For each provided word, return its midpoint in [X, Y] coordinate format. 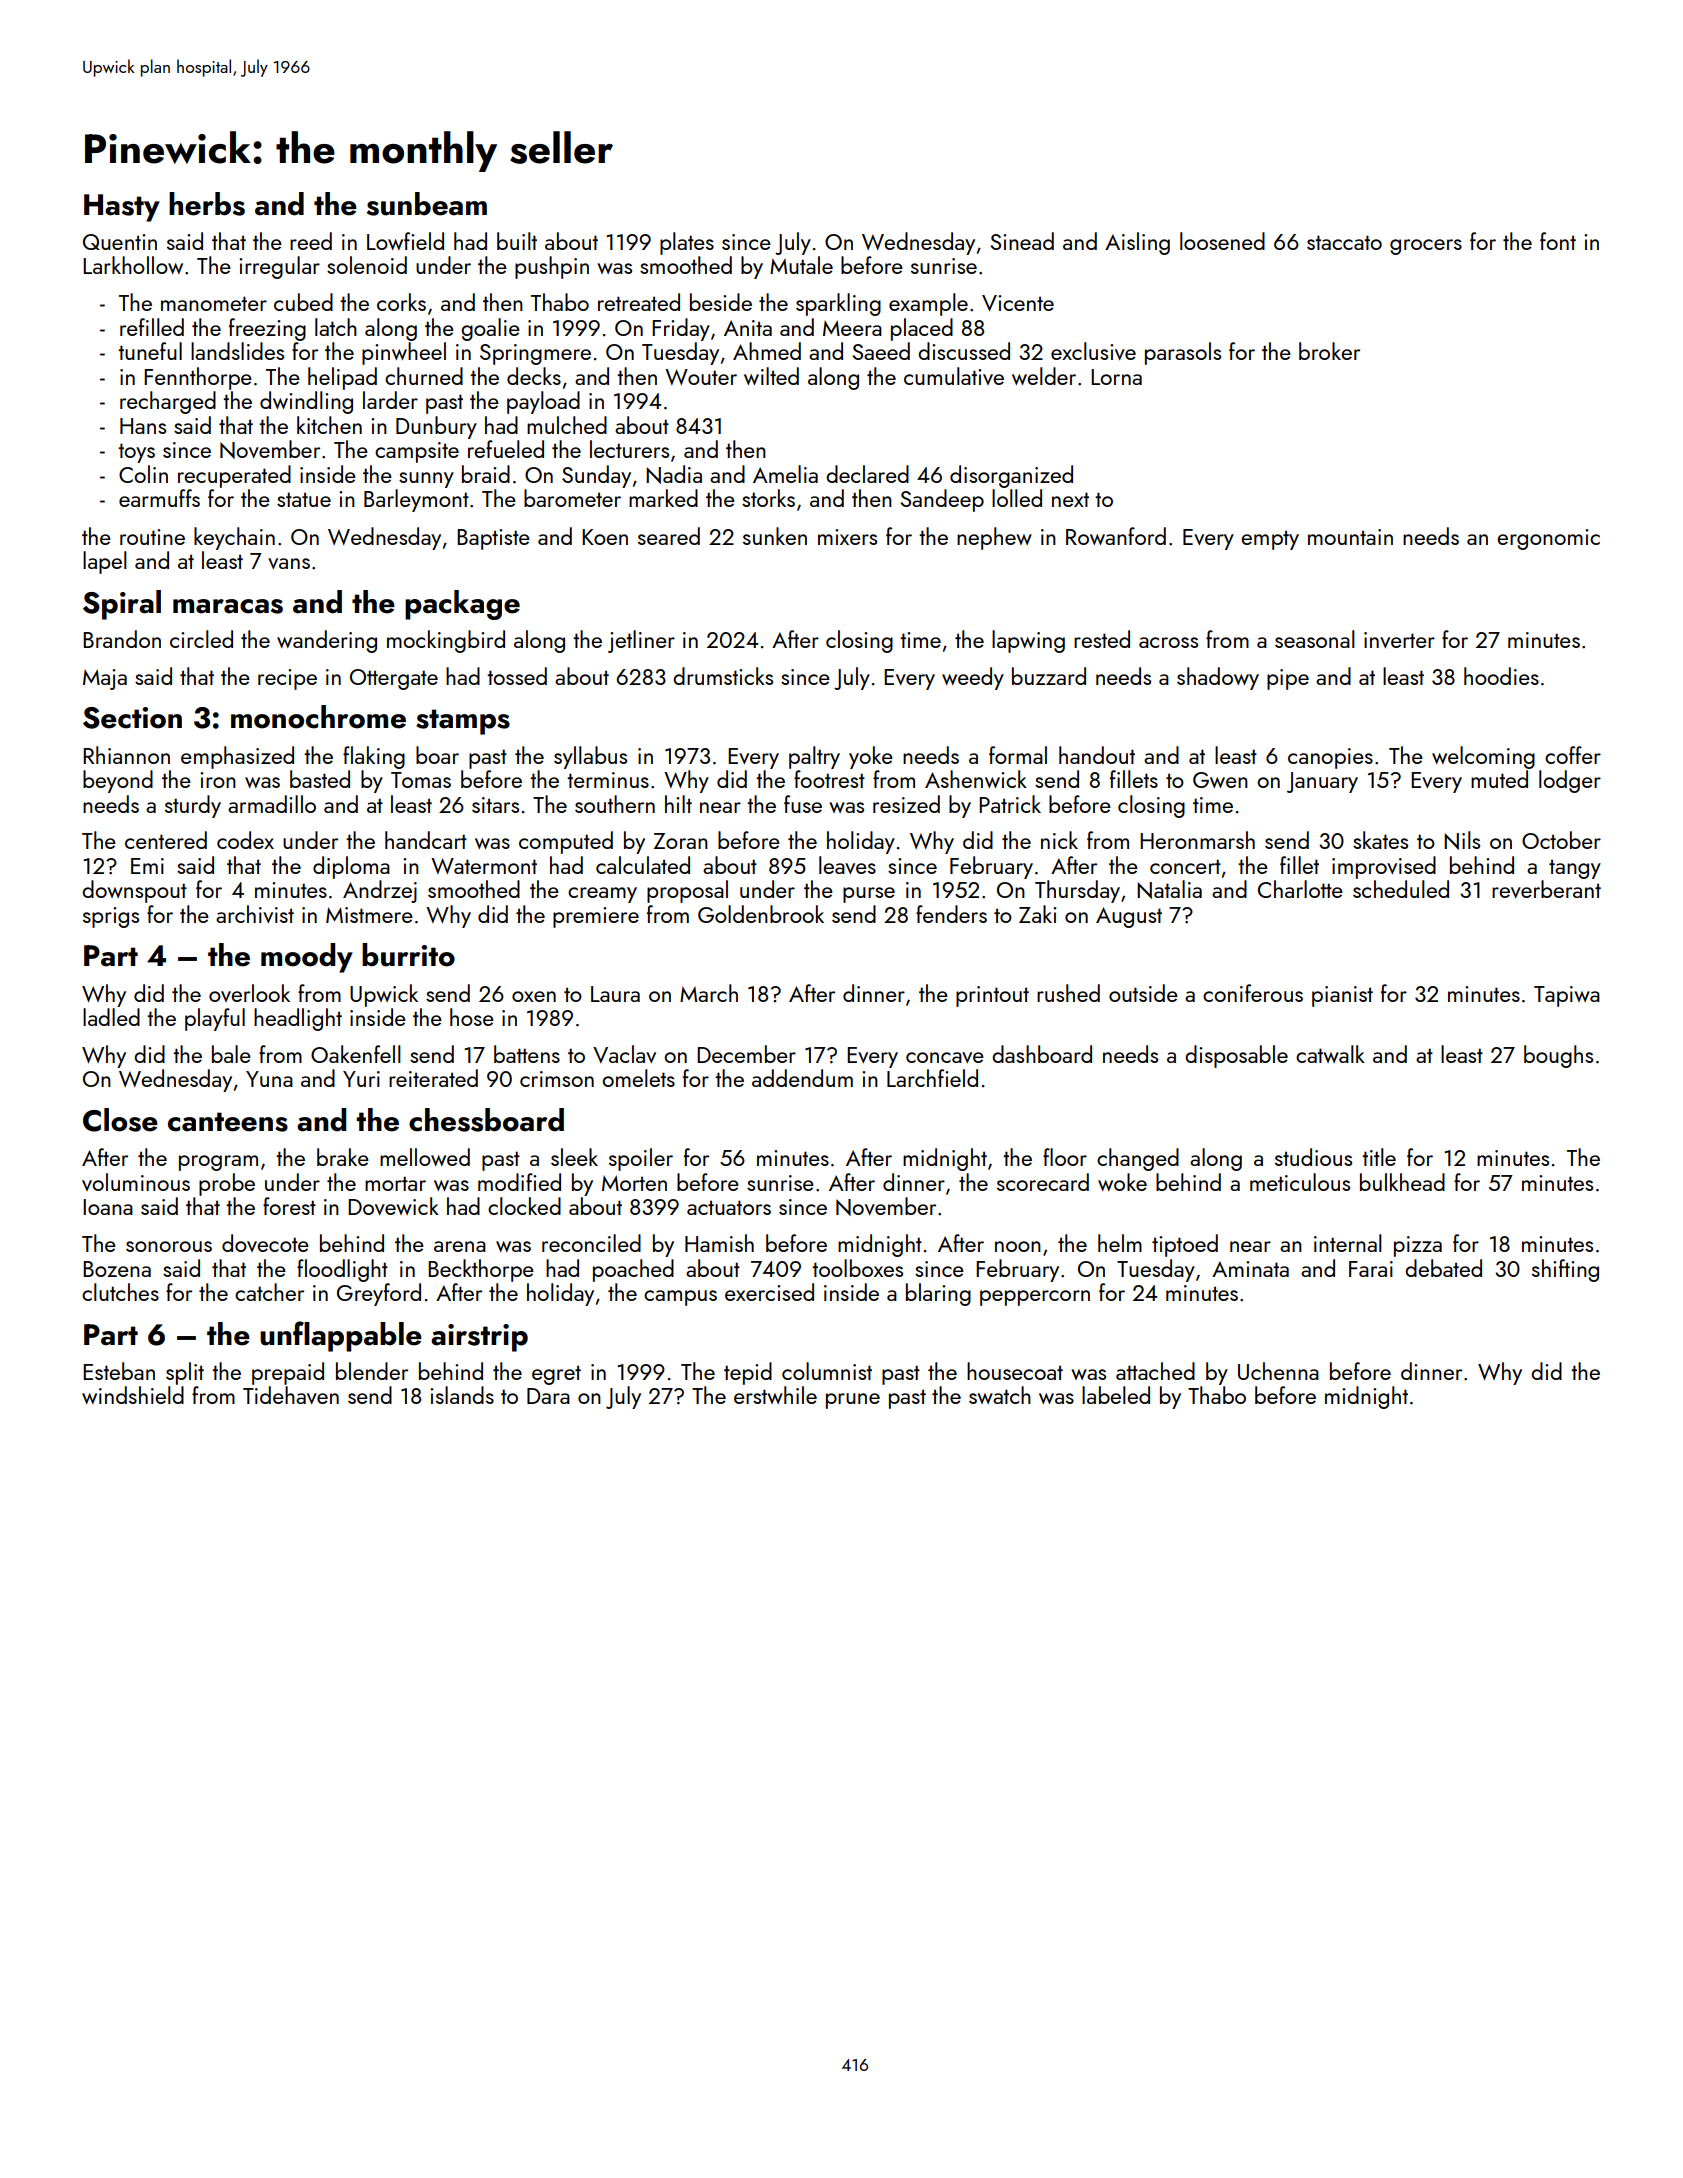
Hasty [122, 208]
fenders [951, 914]
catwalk [1330, 1054]
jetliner [641, 641]
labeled [1116, 1395]
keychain [234, 538]
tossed [517, 676]
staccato [1344, 242]
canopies [1330, 758]
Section [132, 718]
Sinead [1022, 241]
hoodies [1501, 676]
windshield [133, 1395]
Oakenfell [356, 1054]
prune [853, 1401]
